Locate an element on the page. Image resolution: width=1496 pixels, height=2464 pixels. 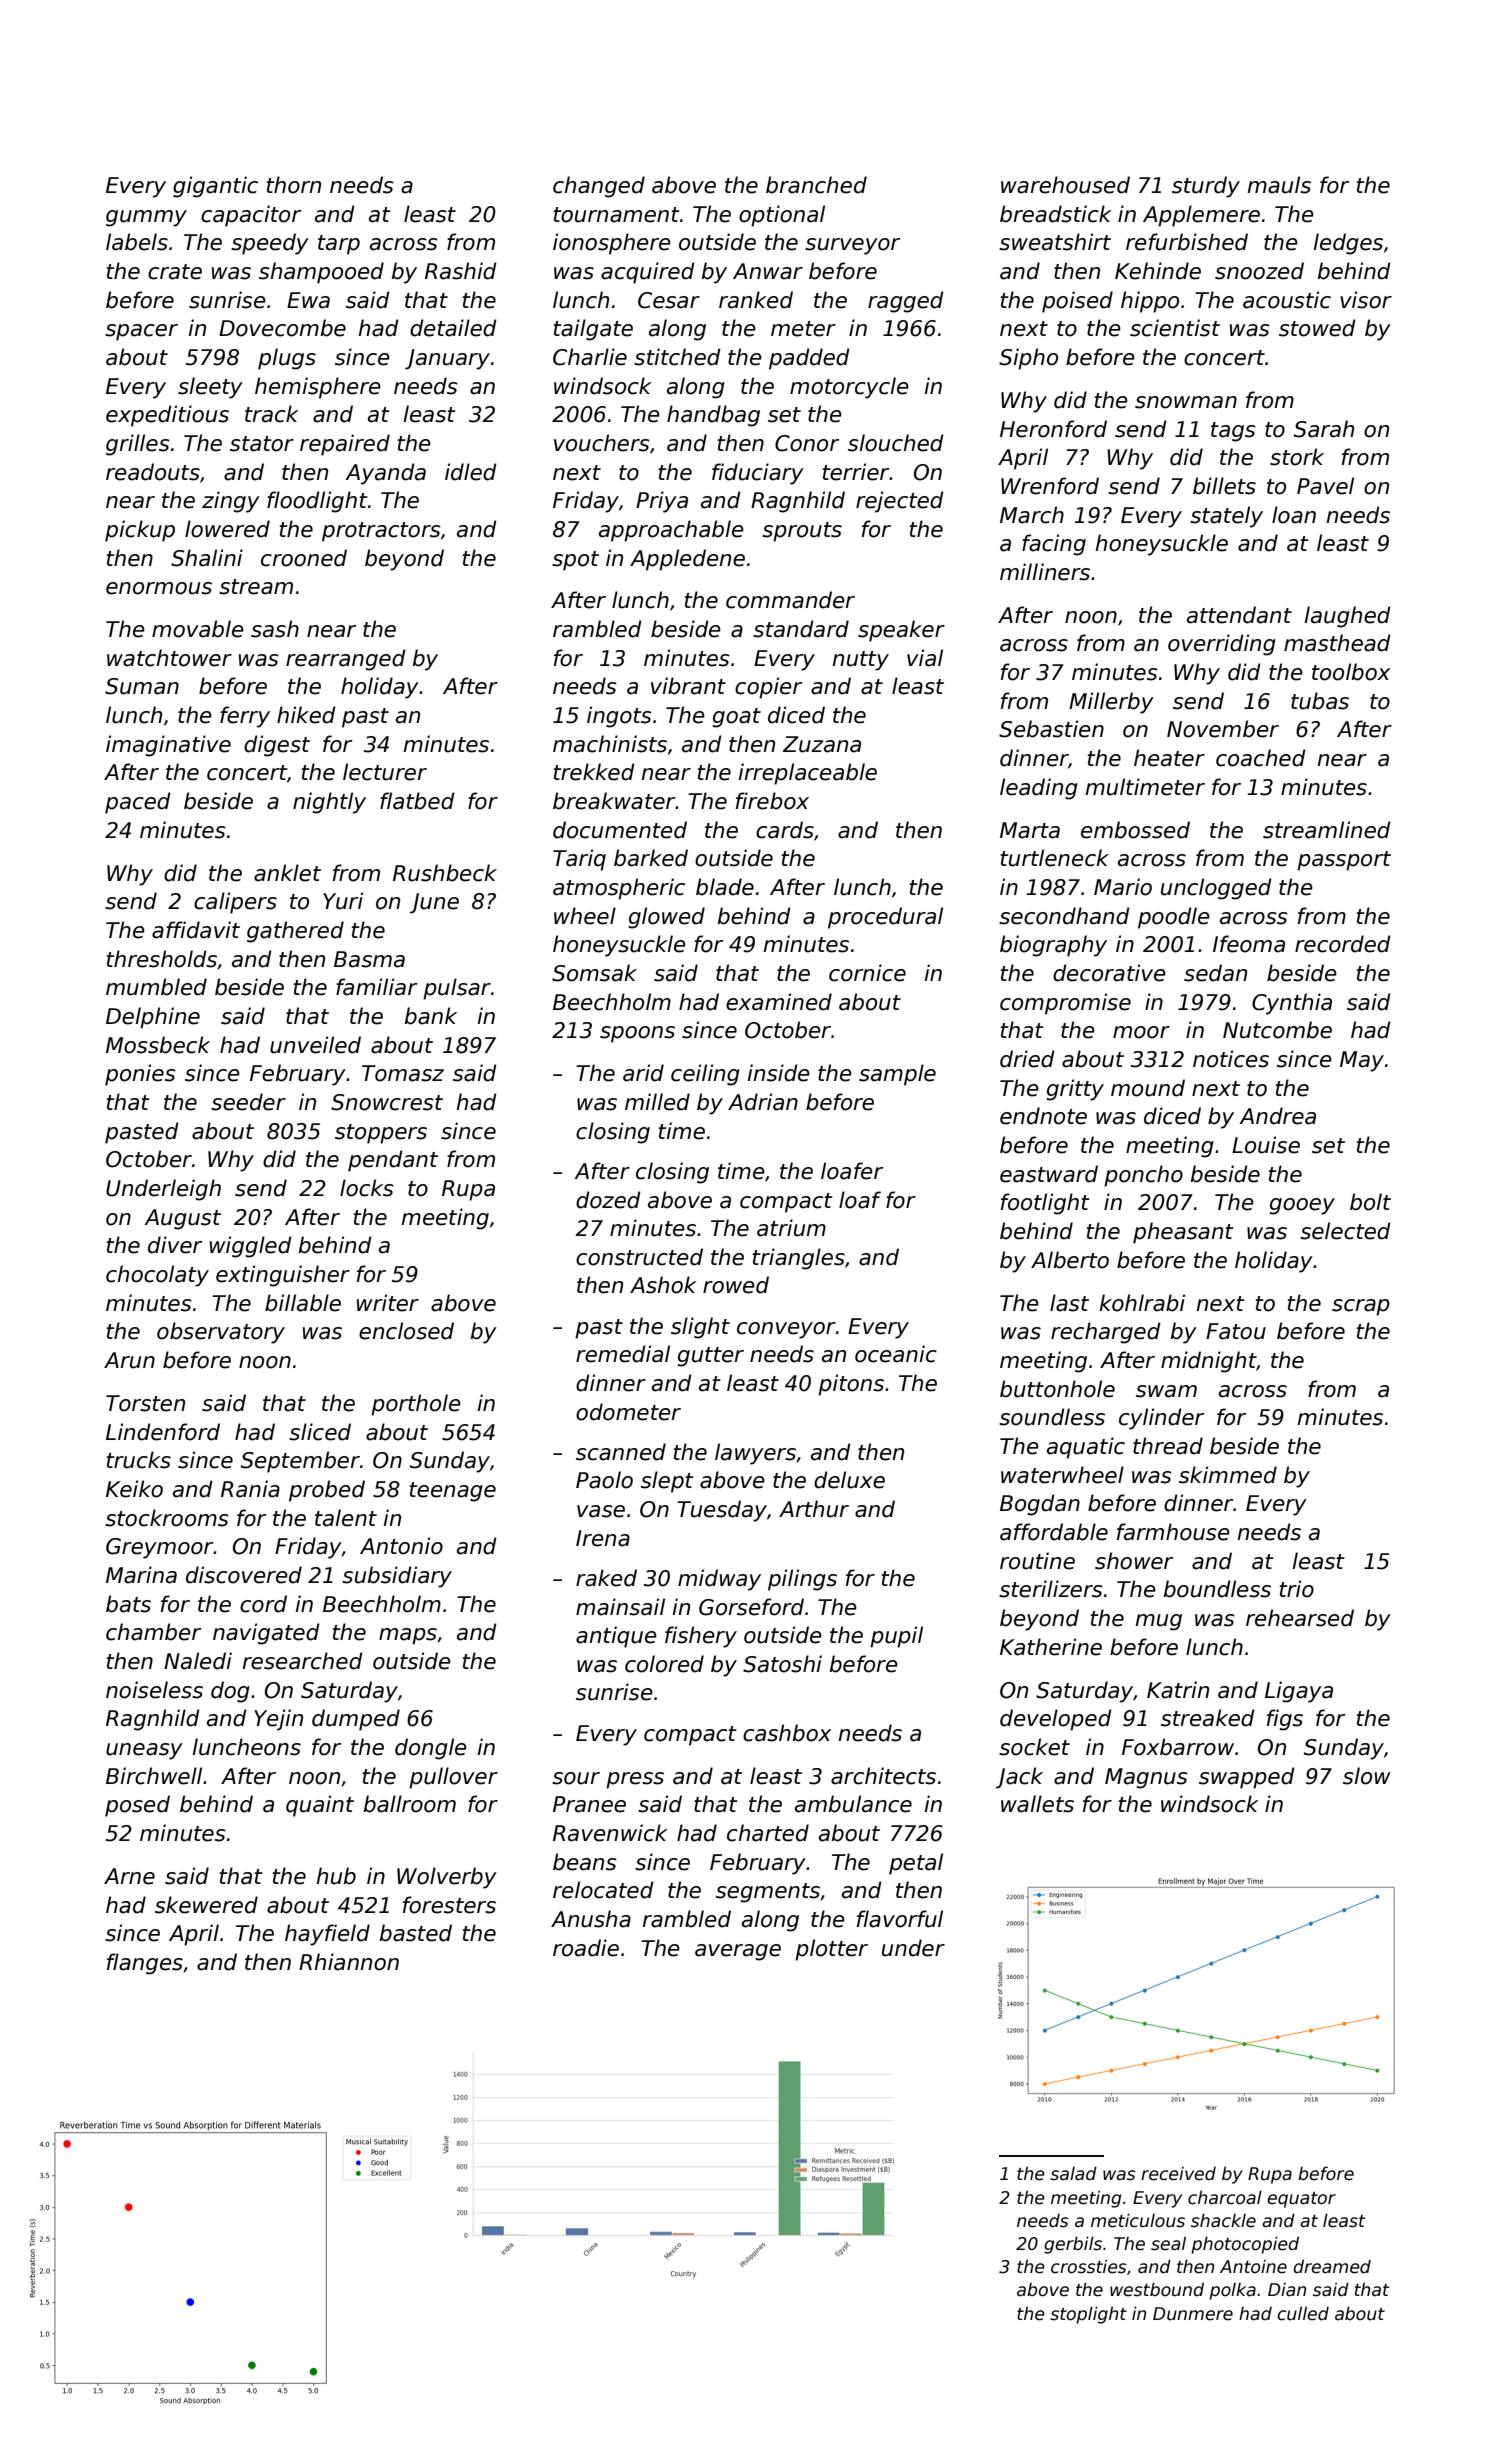
movable is located at coordinates (198, 629).
